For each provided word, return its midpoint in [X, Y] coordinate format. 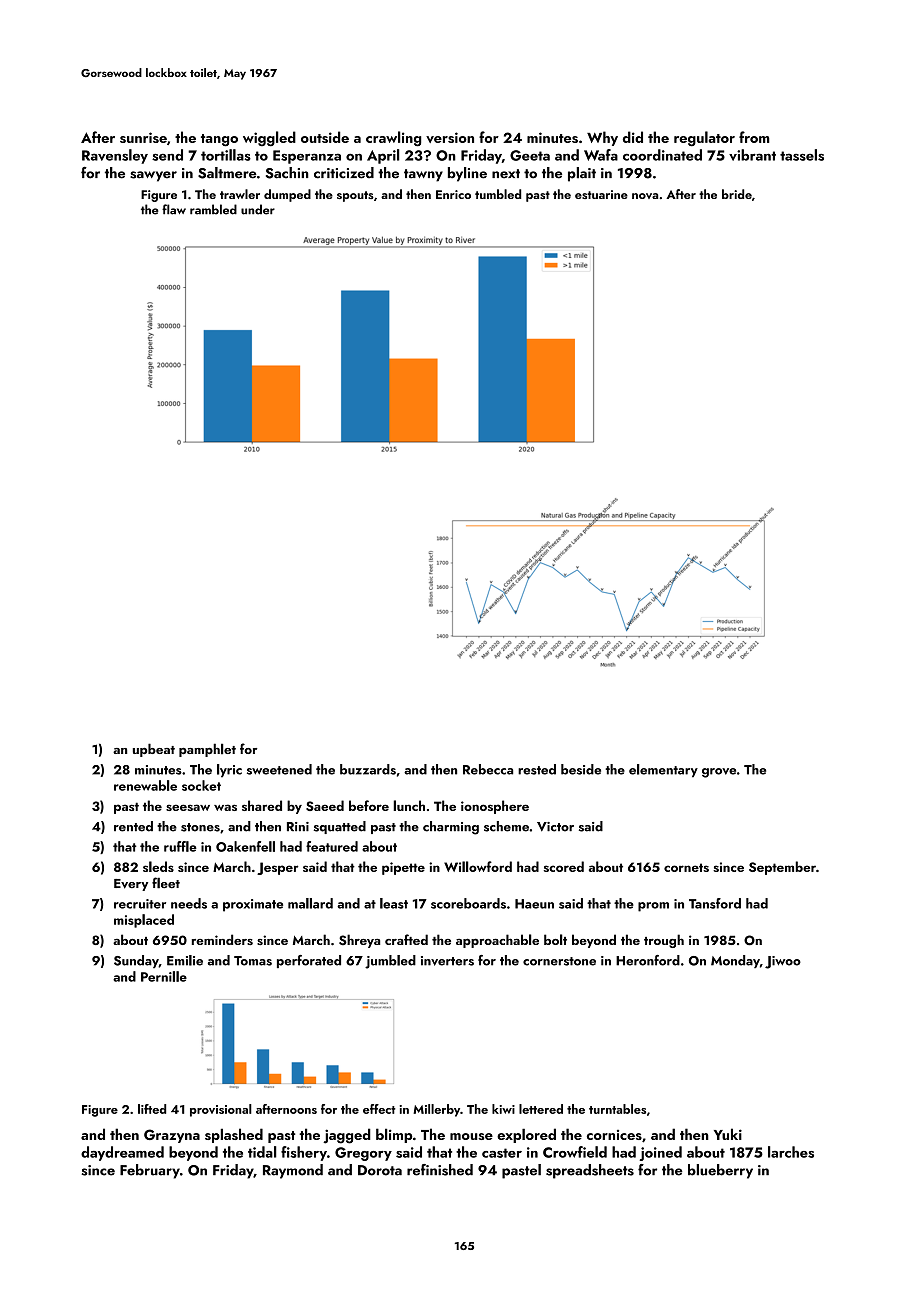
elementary [663, 771]
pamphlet [207, 750]
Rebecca [488, 769]
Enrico [453, 194]
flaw [174, 209]
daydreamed [122, 1153]
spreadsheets [590, 1171]
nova [645, 196]
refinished [440, 1170]
